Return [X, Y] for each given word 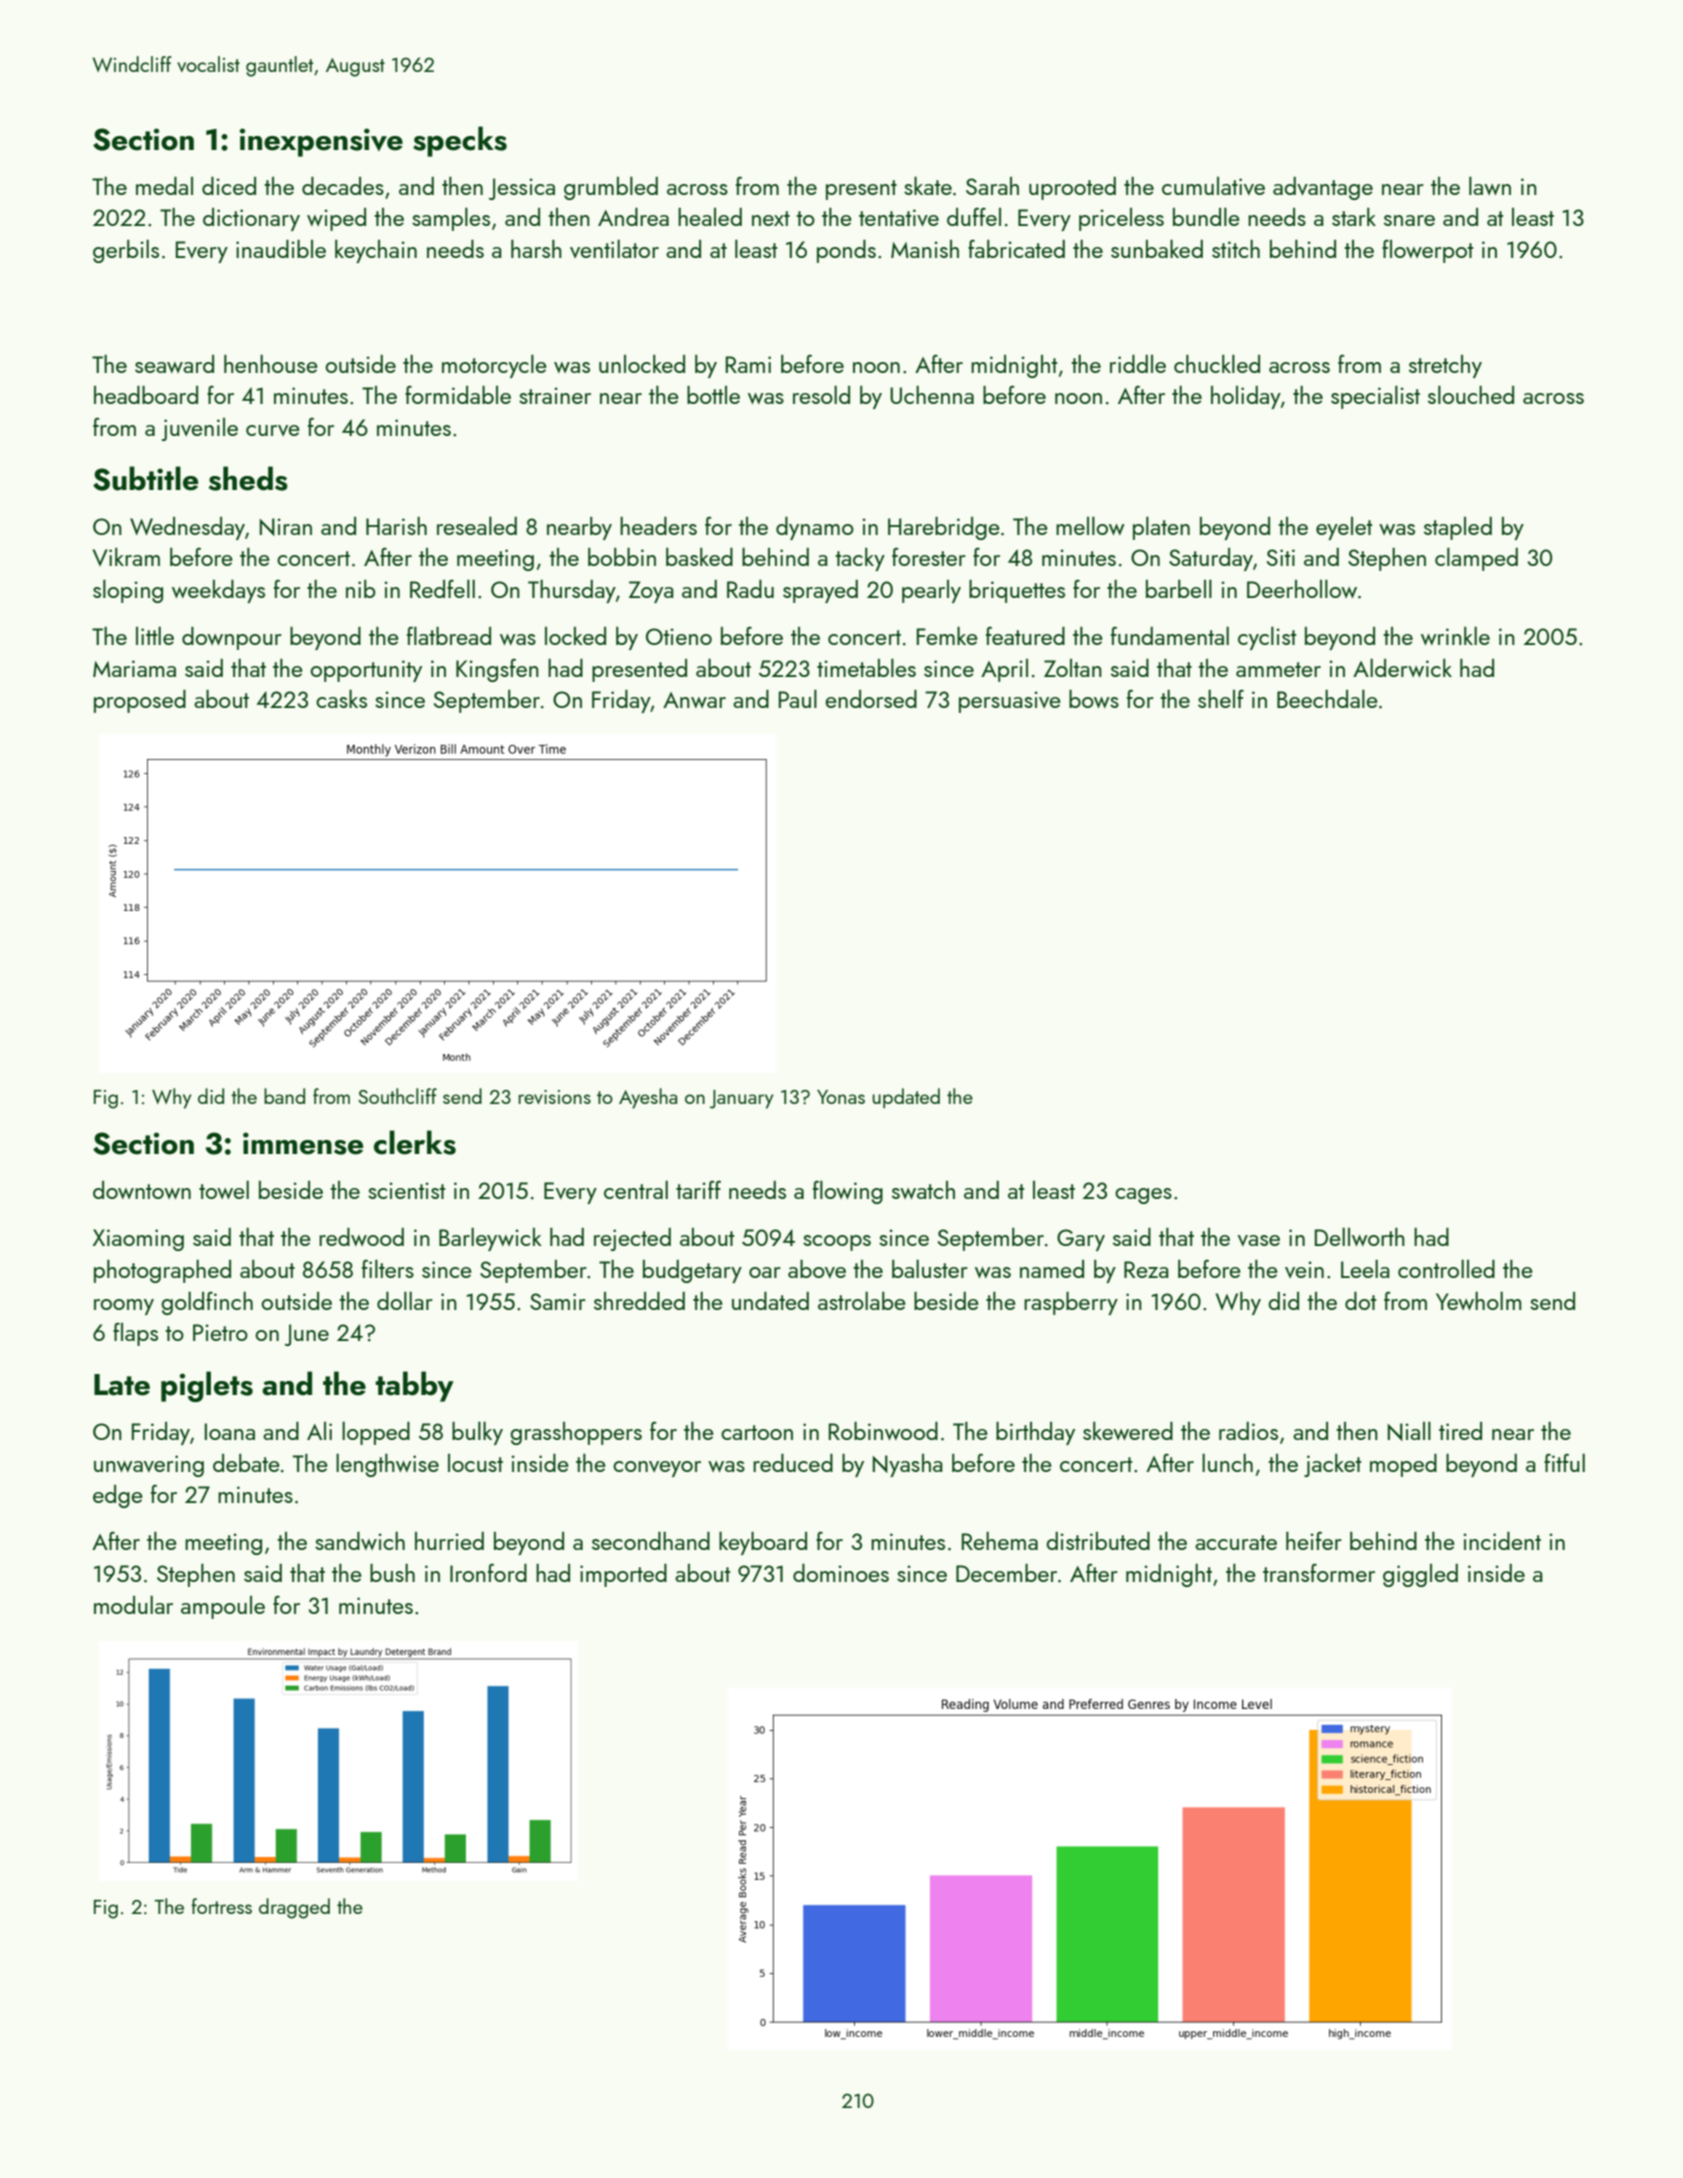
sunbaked [1157, 248]
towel [224, 1189]
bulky [477, 1433]
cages [1143, 1196]
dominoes [841, 1573]
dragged [294, 1908]
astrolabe [862, 1300]
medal [164, 186]
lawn [1490, 185]
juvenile [200, 429]
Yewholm [1479, 1300]
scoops [837, 1243]
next [771, 218]
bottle [713, 395]
